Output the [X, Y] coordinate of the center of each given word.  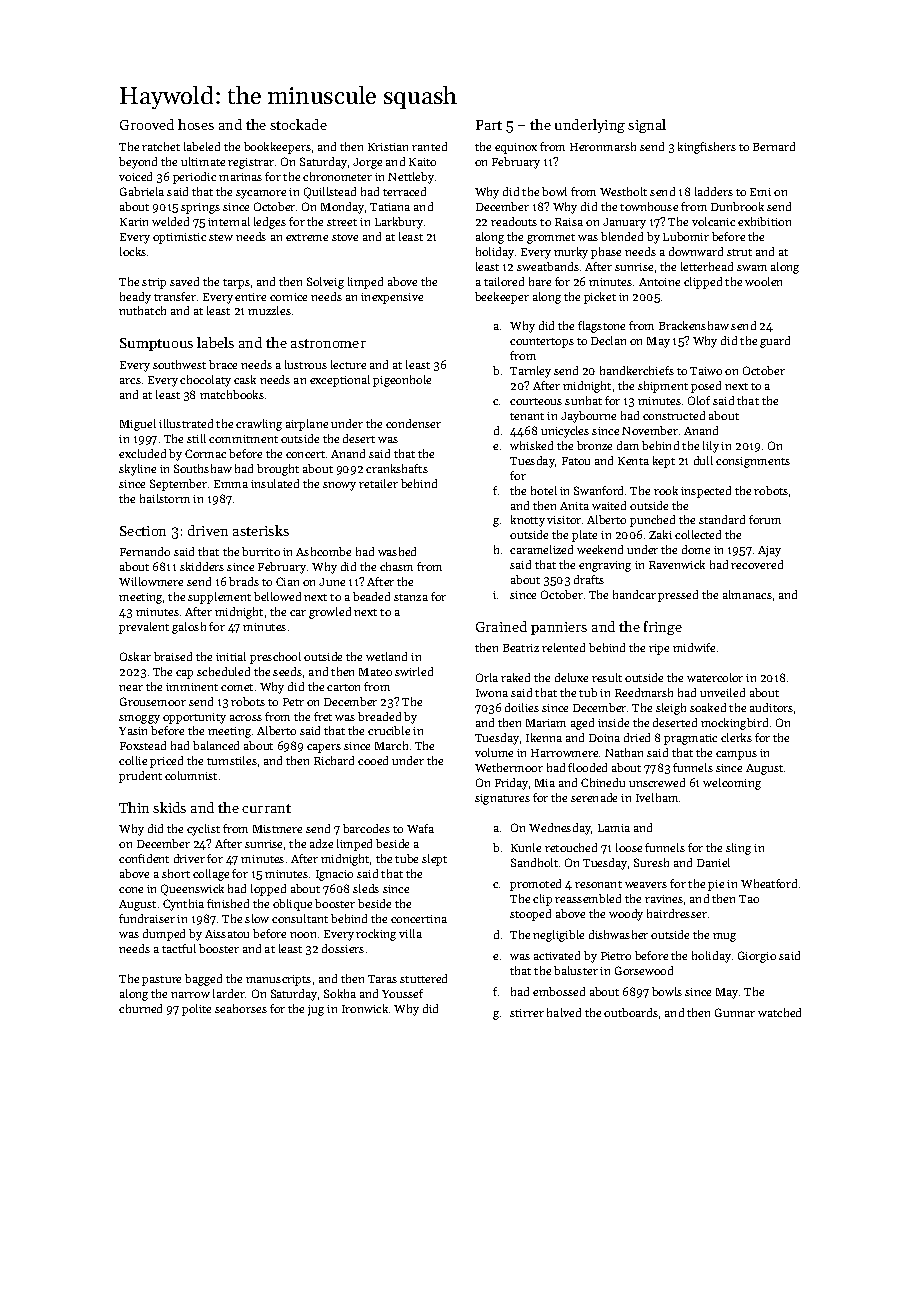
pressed [678, 596]
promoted [535, 885]
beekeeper [502, 298]
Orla [487, 677]
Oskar [135, 656]
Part [489, 125]
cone [131, 890]
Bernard [774, 146]
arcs [130, 381]
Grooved [147, 124]
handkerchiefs [637, 370]
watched [779, 1012]
